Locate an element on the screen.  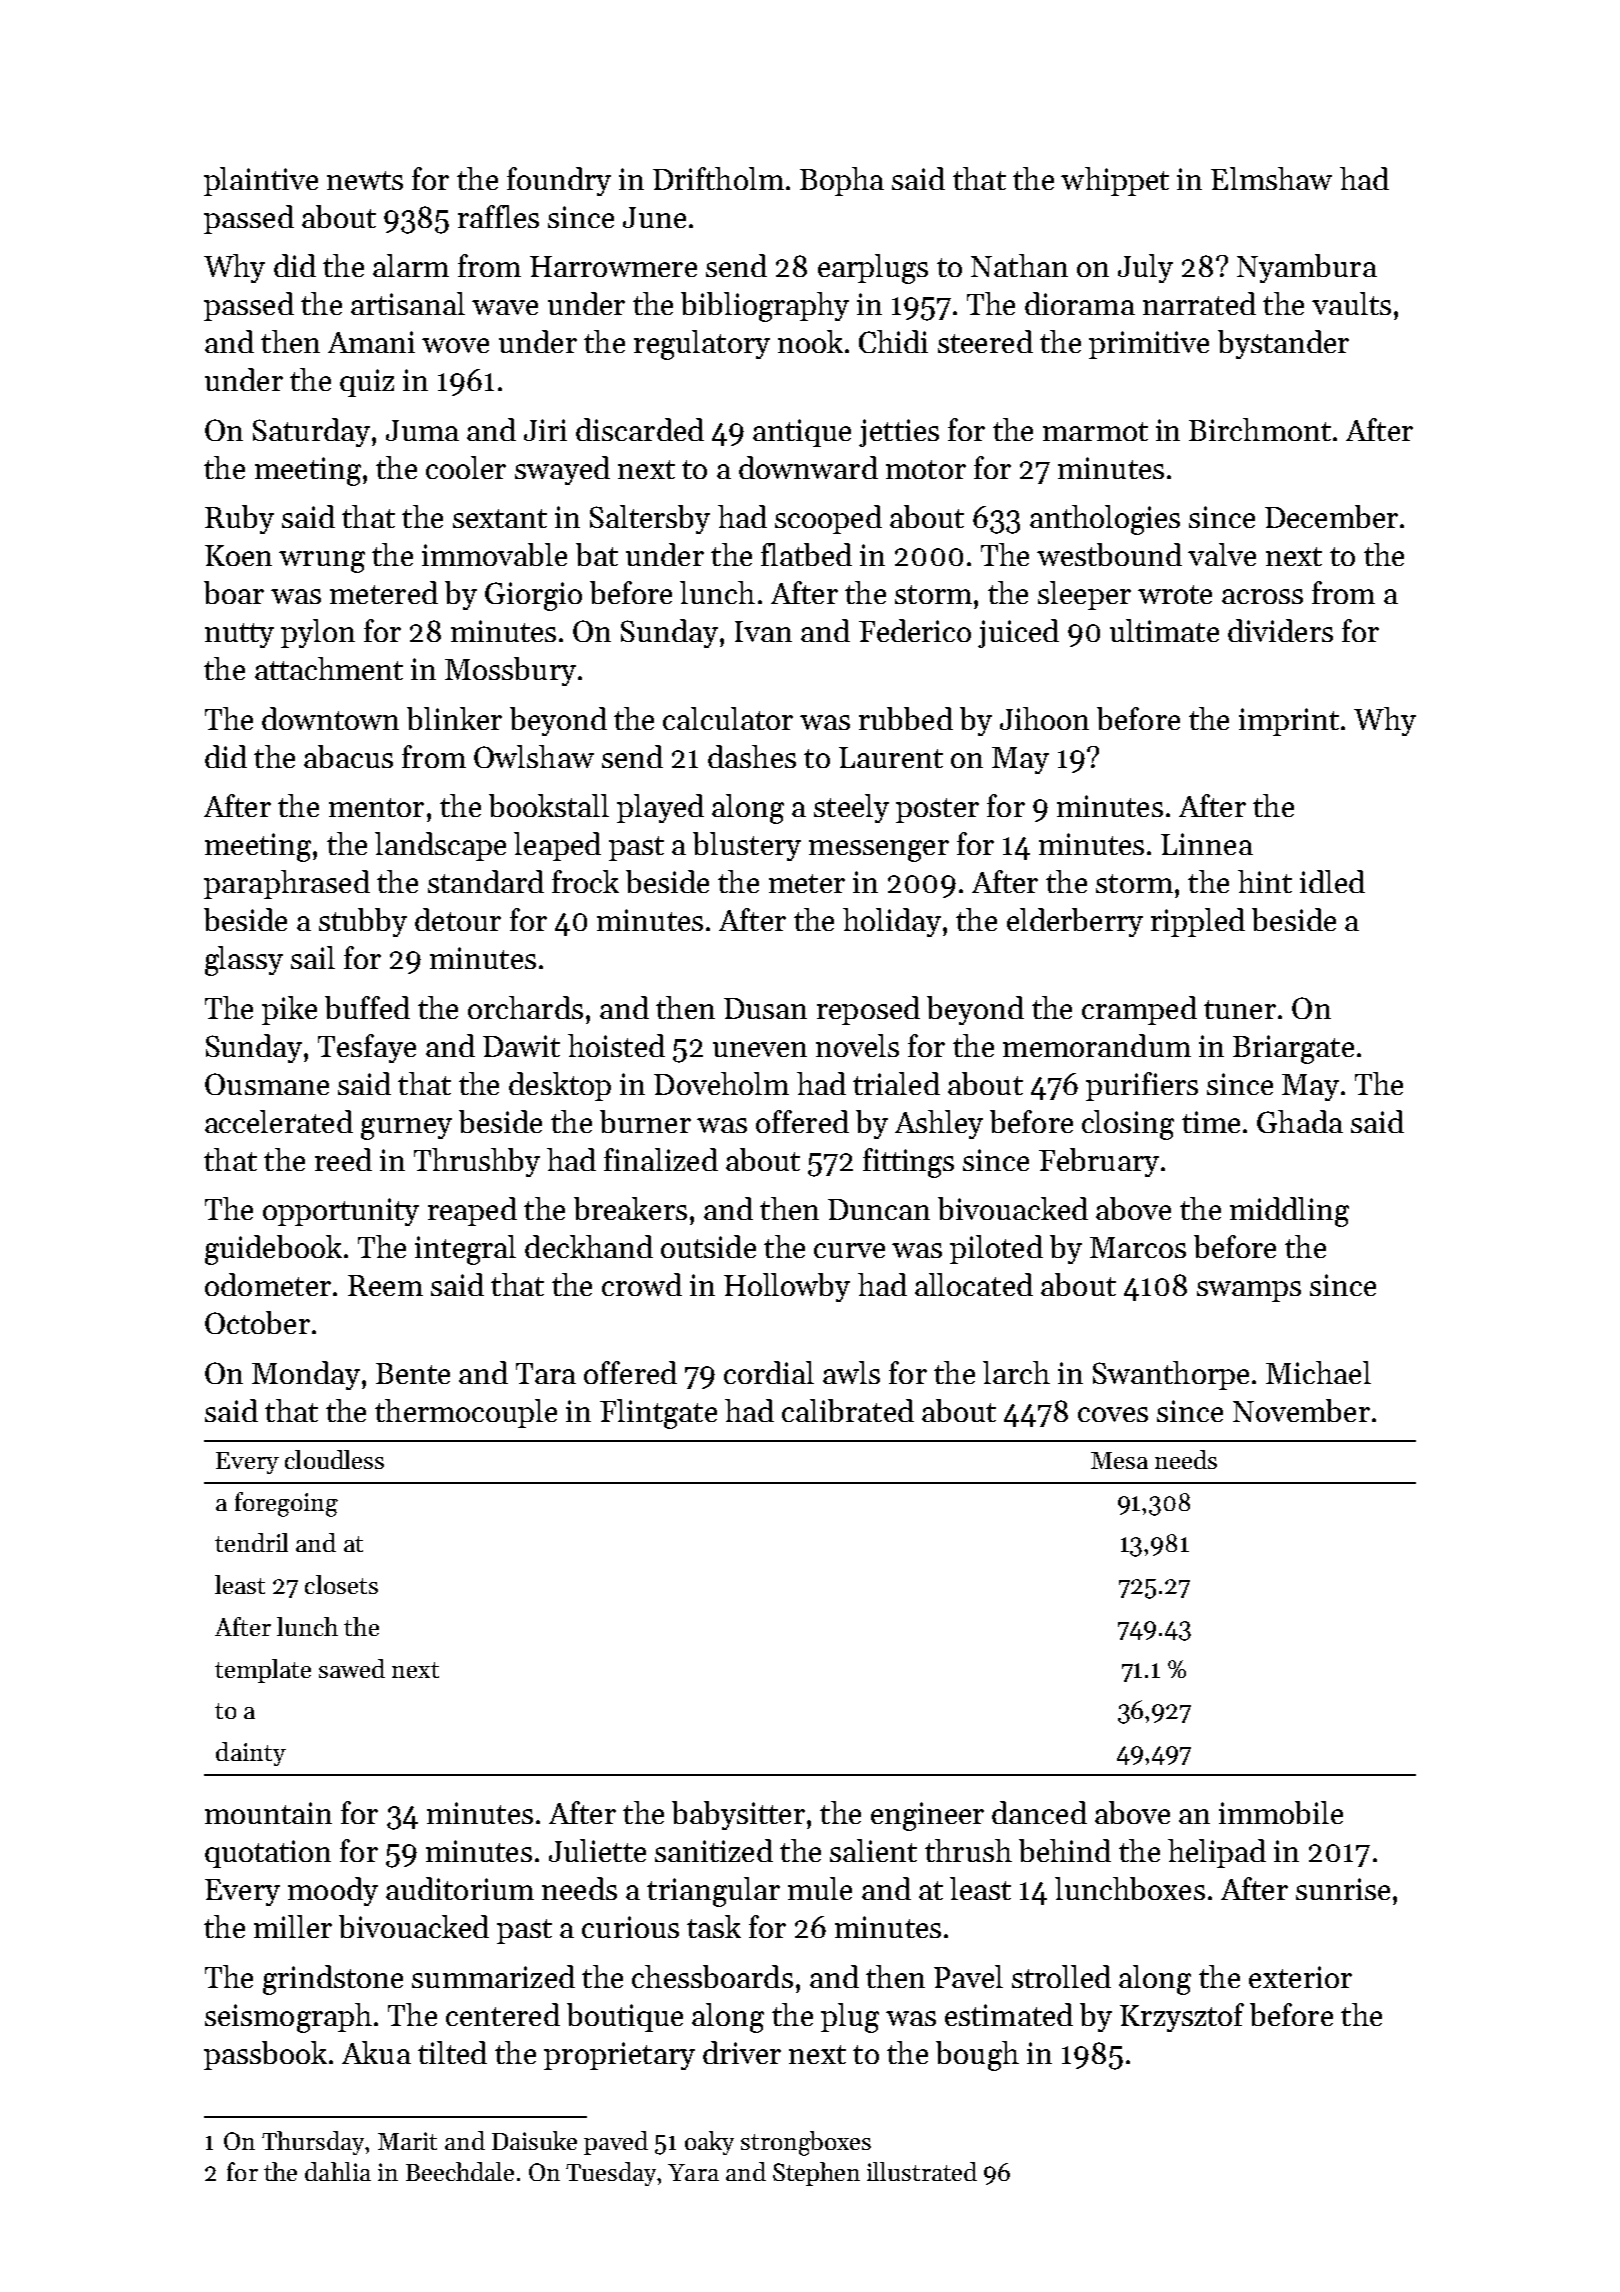
regulatory is located at coordinates (702, 345).
